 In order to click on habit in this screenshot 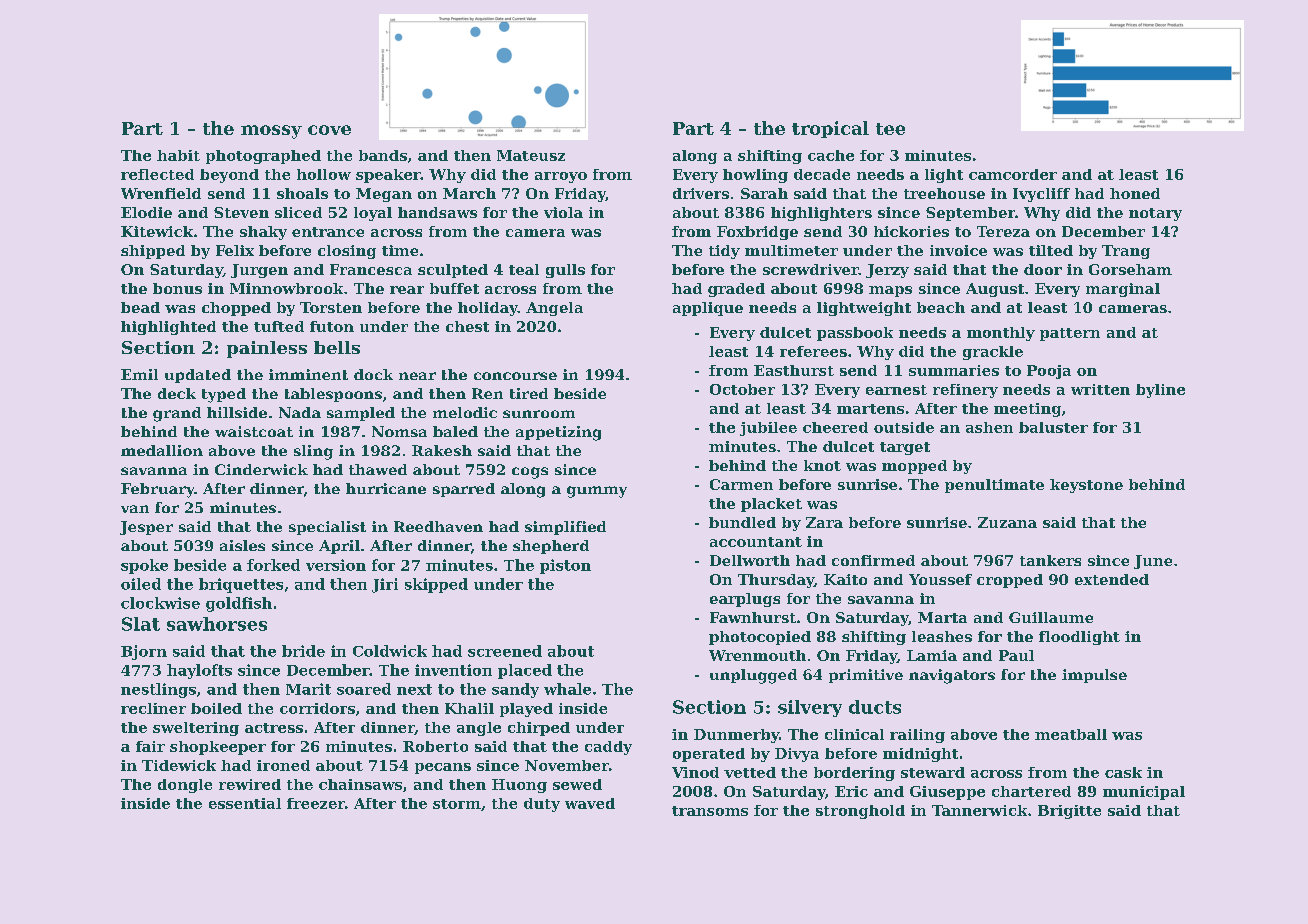, I will do `click(178, 155)`.
